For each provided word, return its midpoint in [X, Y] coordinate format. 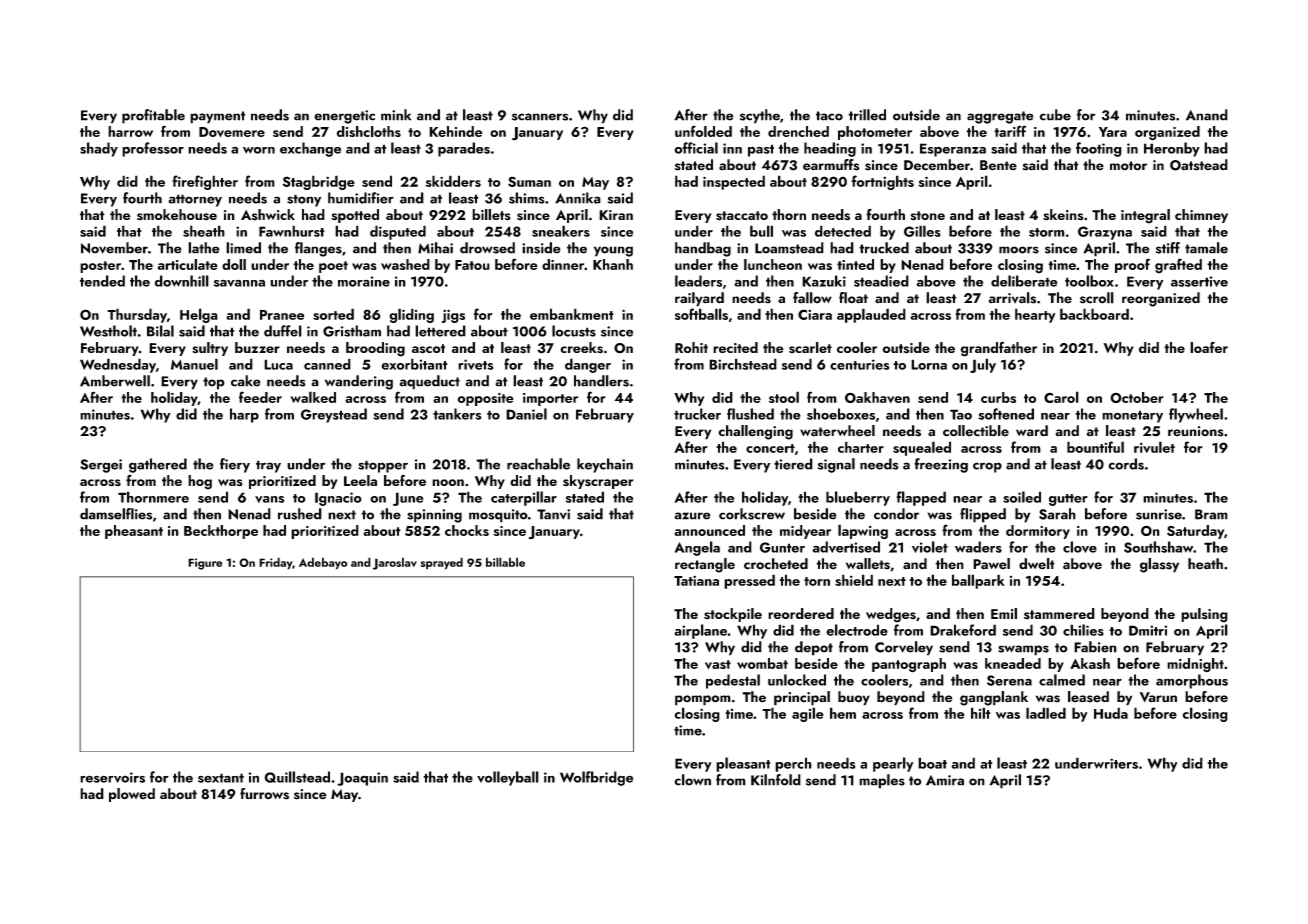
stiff [1168, 248]
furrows [264, 794]
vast [718, 664]
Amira [945, 780]
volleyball [508, 778]
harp [244, 415]
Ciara [815, 314]
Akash [1090, 663]
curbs [998, 397]
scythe [760, 116]
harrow [130, 131]
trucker [697, 414]
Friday [275, 563]
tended [102, 281]
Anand [1207, 115]
